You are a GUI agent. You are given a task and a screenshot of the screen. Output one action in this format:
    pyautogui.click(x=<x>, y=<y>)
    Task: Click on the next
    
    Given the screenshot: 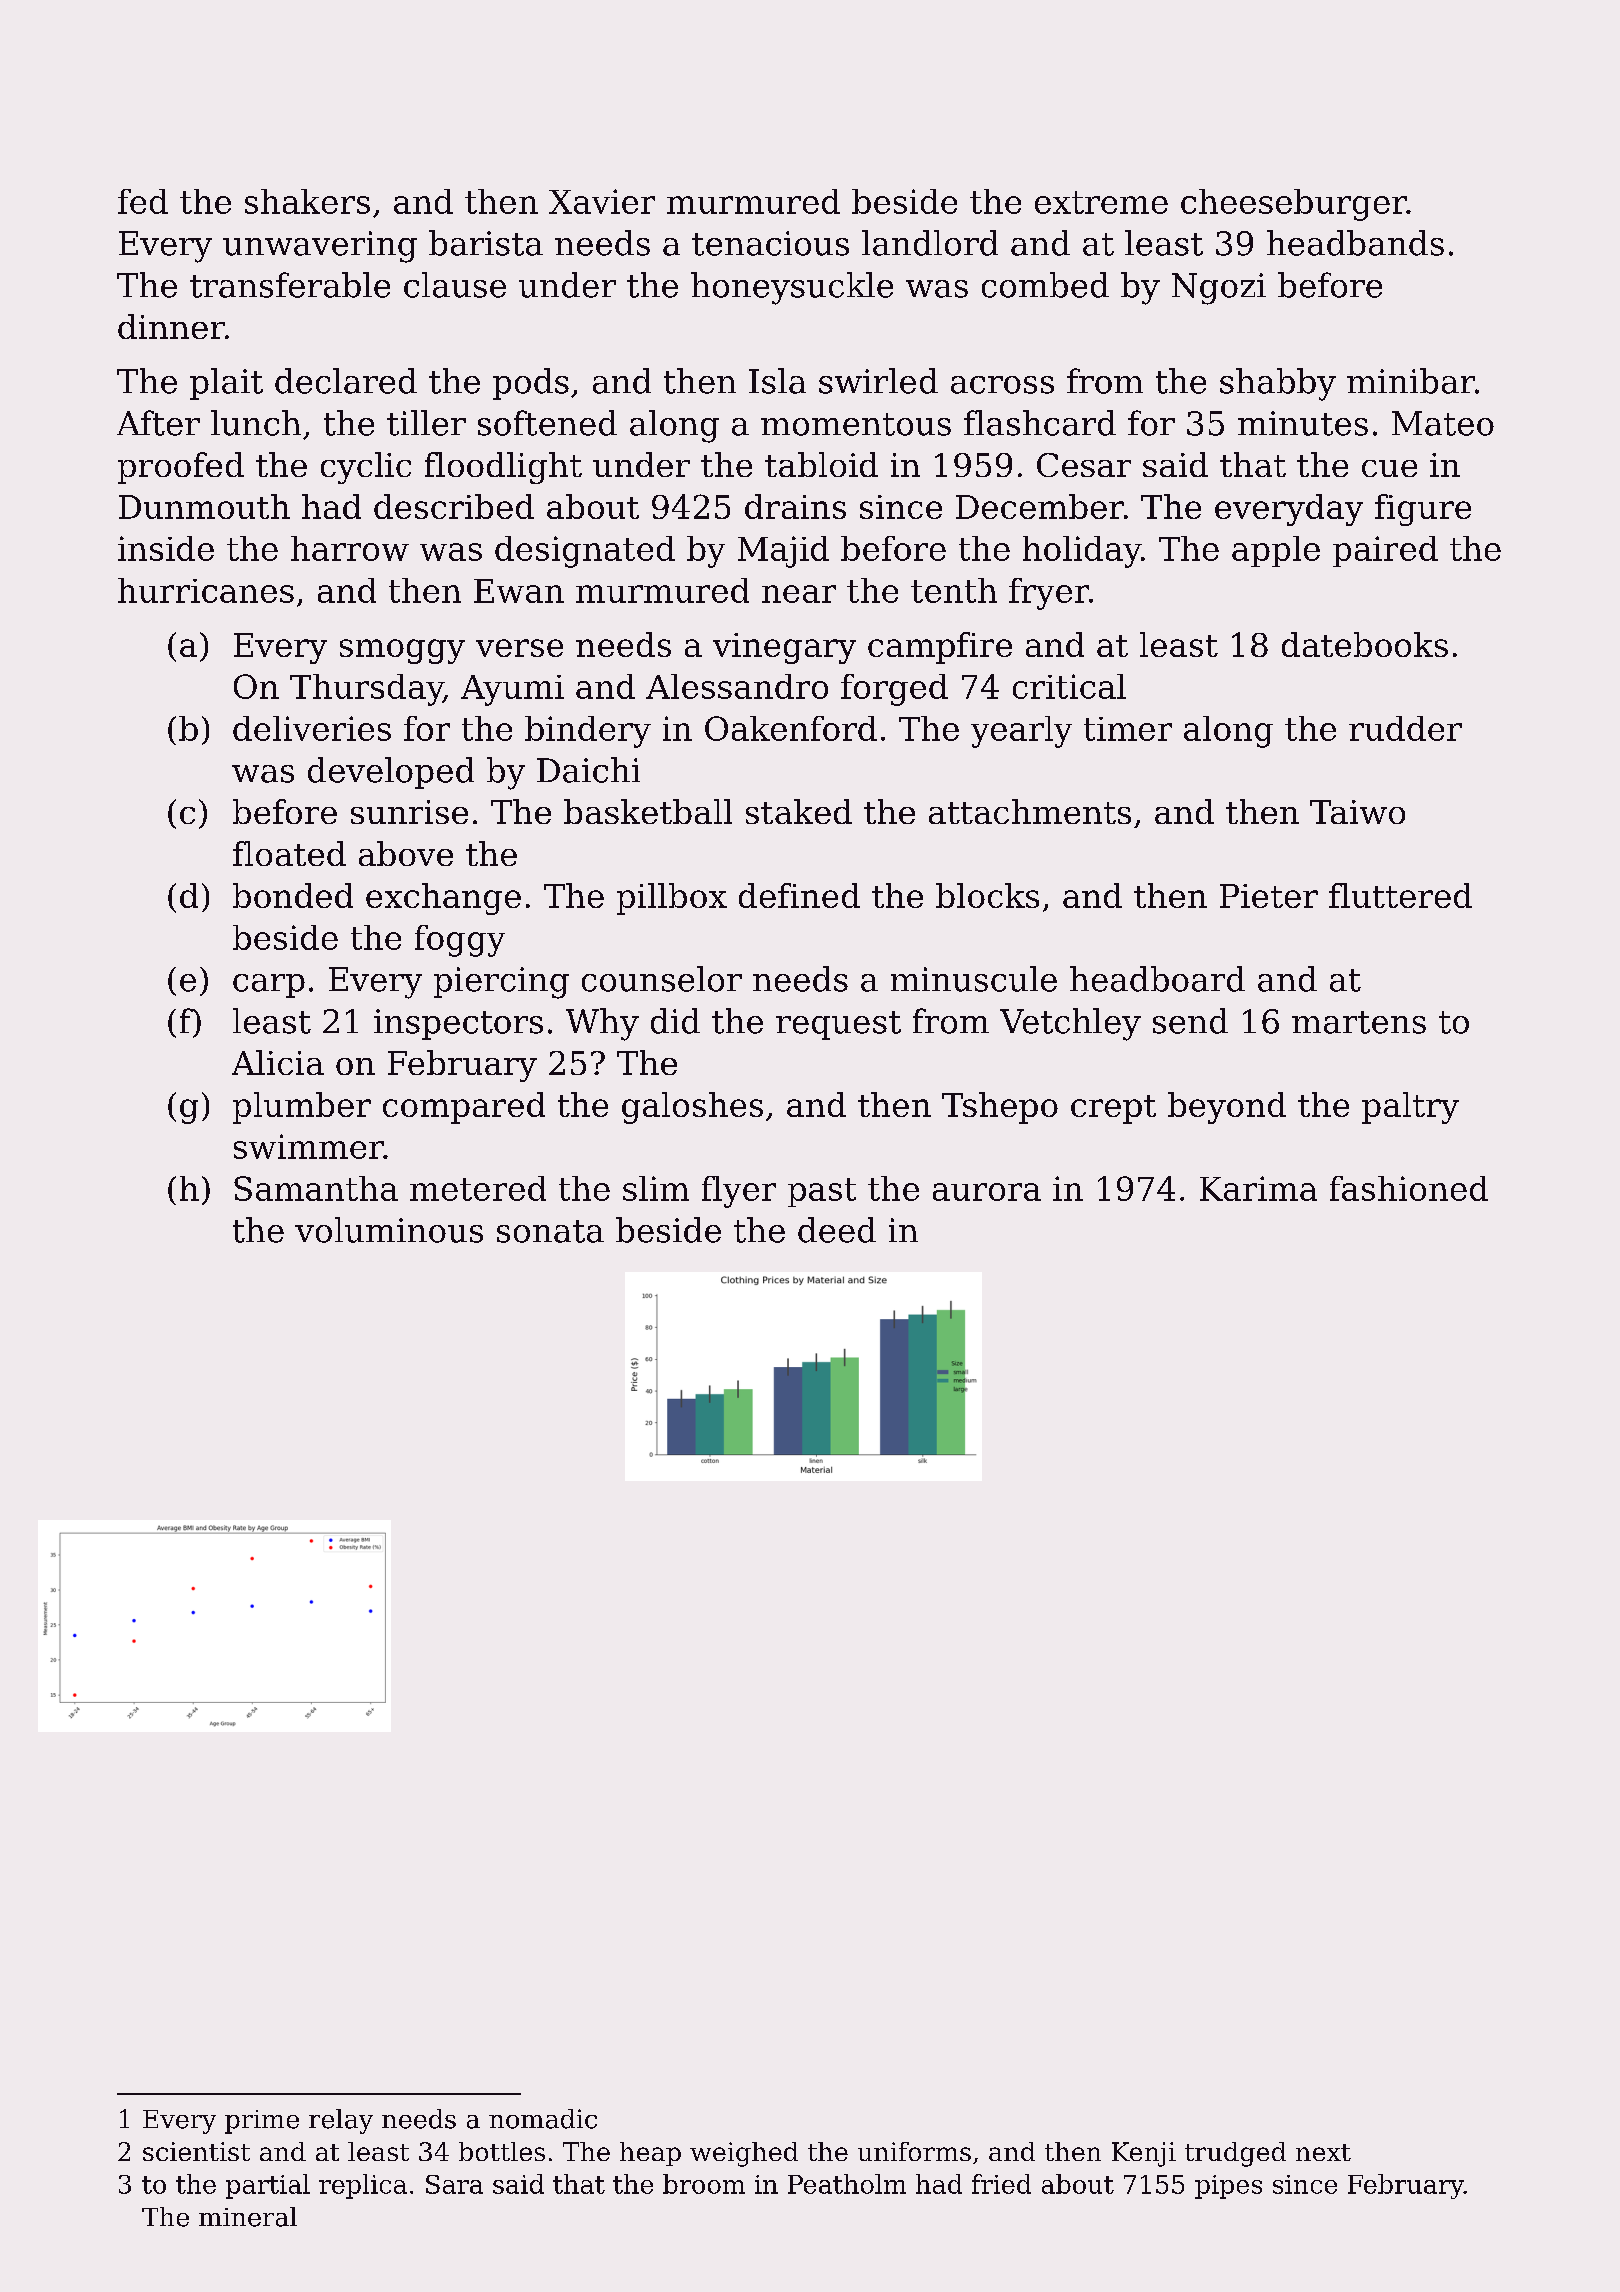 What is the action you would take?
    pyautogui.click(x=1323, y=2152)
